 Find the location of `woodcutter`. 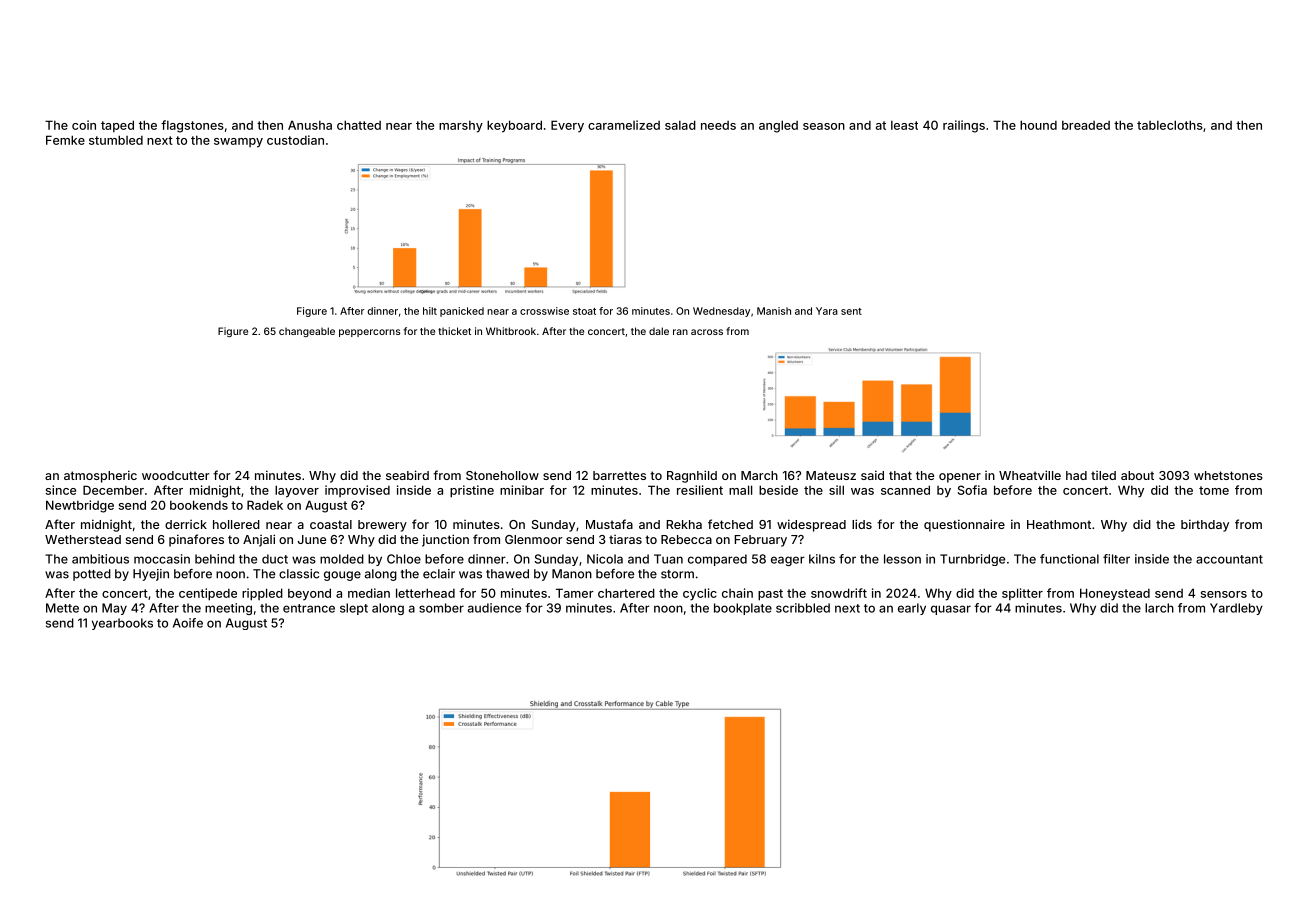

woodcutter is located at coordinates (176, 475).
